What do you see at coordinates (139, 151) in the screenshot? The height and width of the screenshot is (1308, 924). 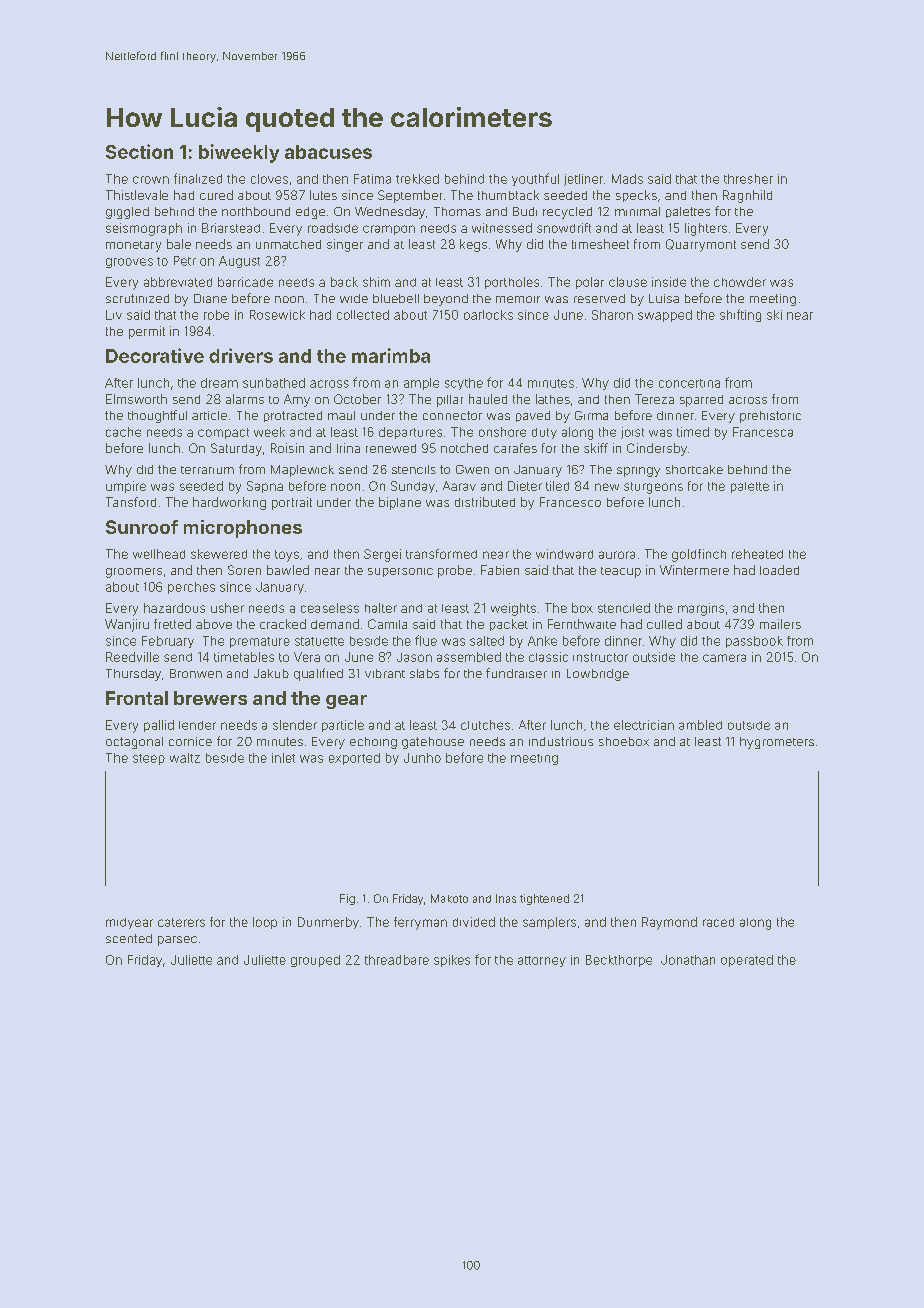 I see `Section` at bounding box center [139, 151].
